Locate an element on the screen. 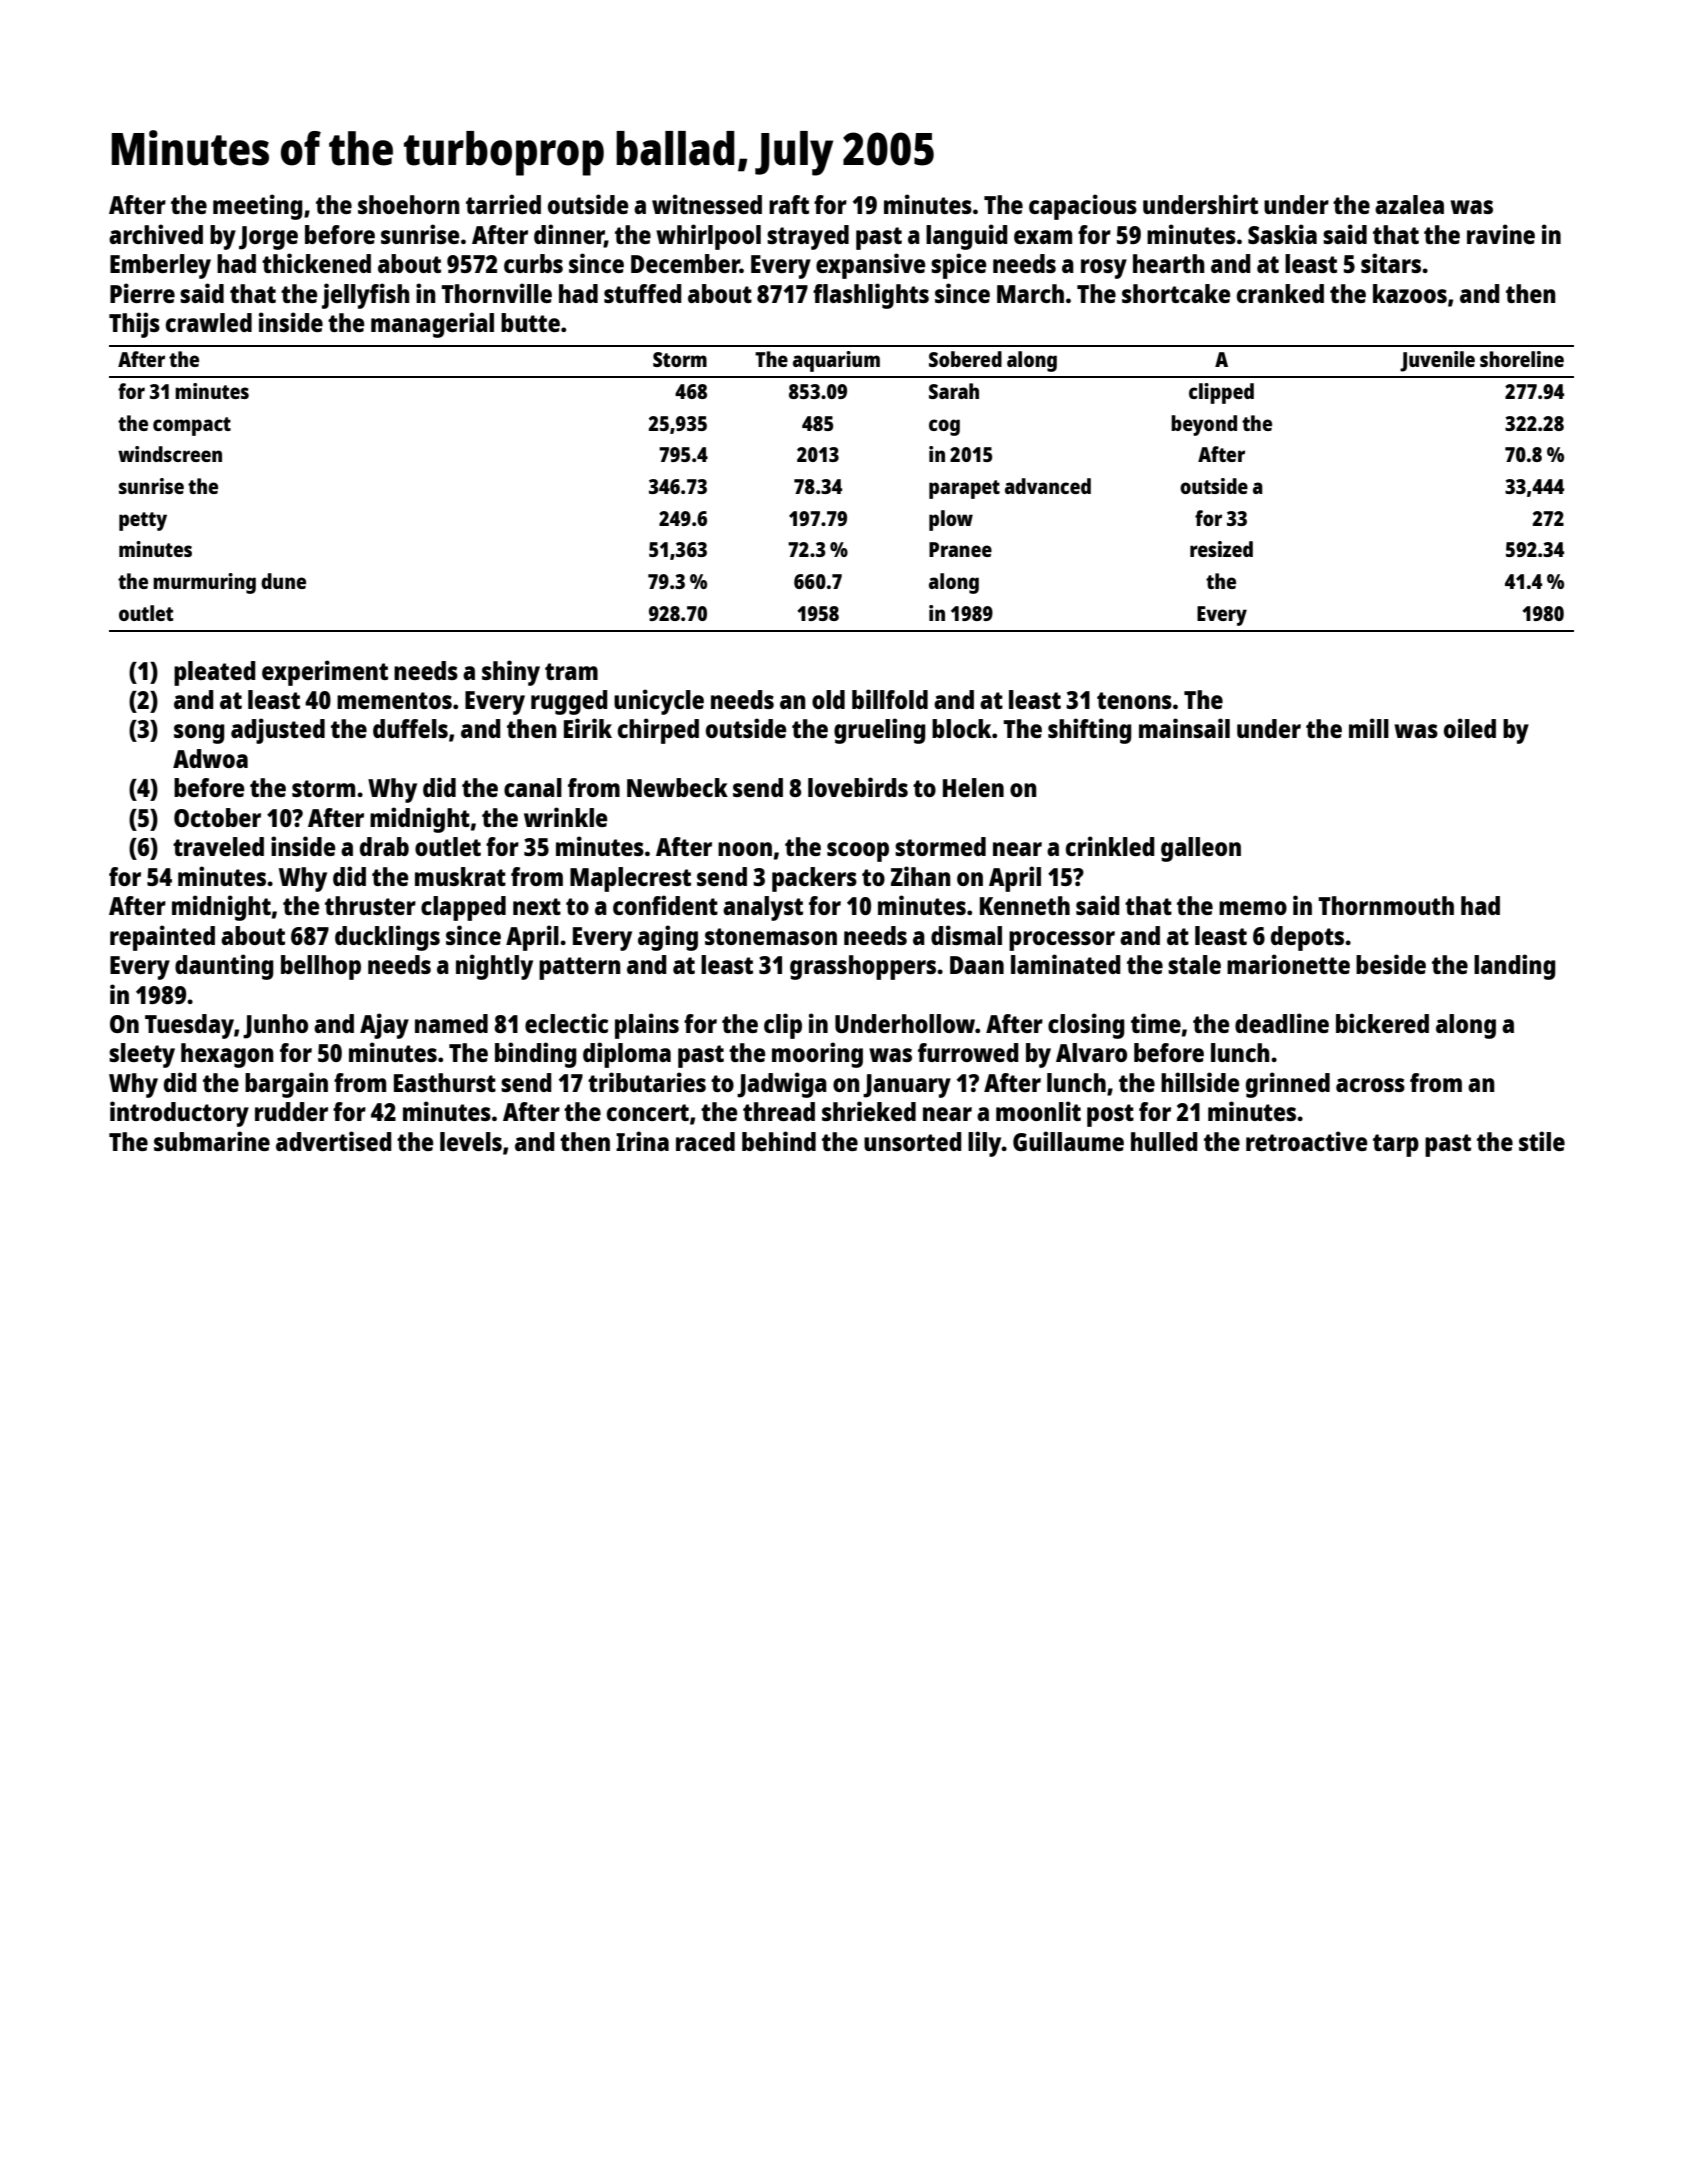  ducklings is located at coordinates (387, 938).
